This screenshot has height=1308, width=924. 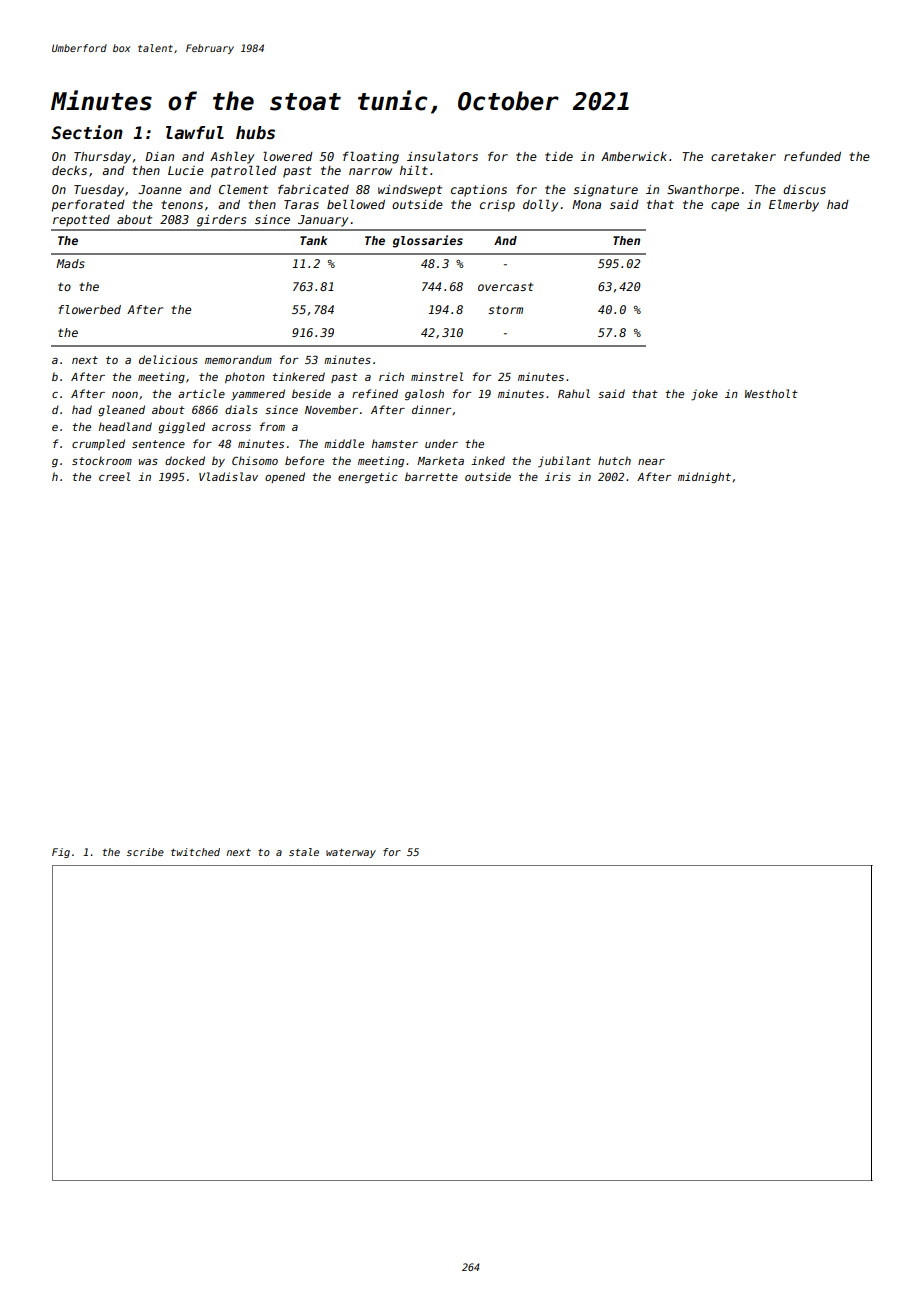 What do you see at coordinates (181, 428) in the screenshot?
I see `giggled` at bounding box center [181, 428].
